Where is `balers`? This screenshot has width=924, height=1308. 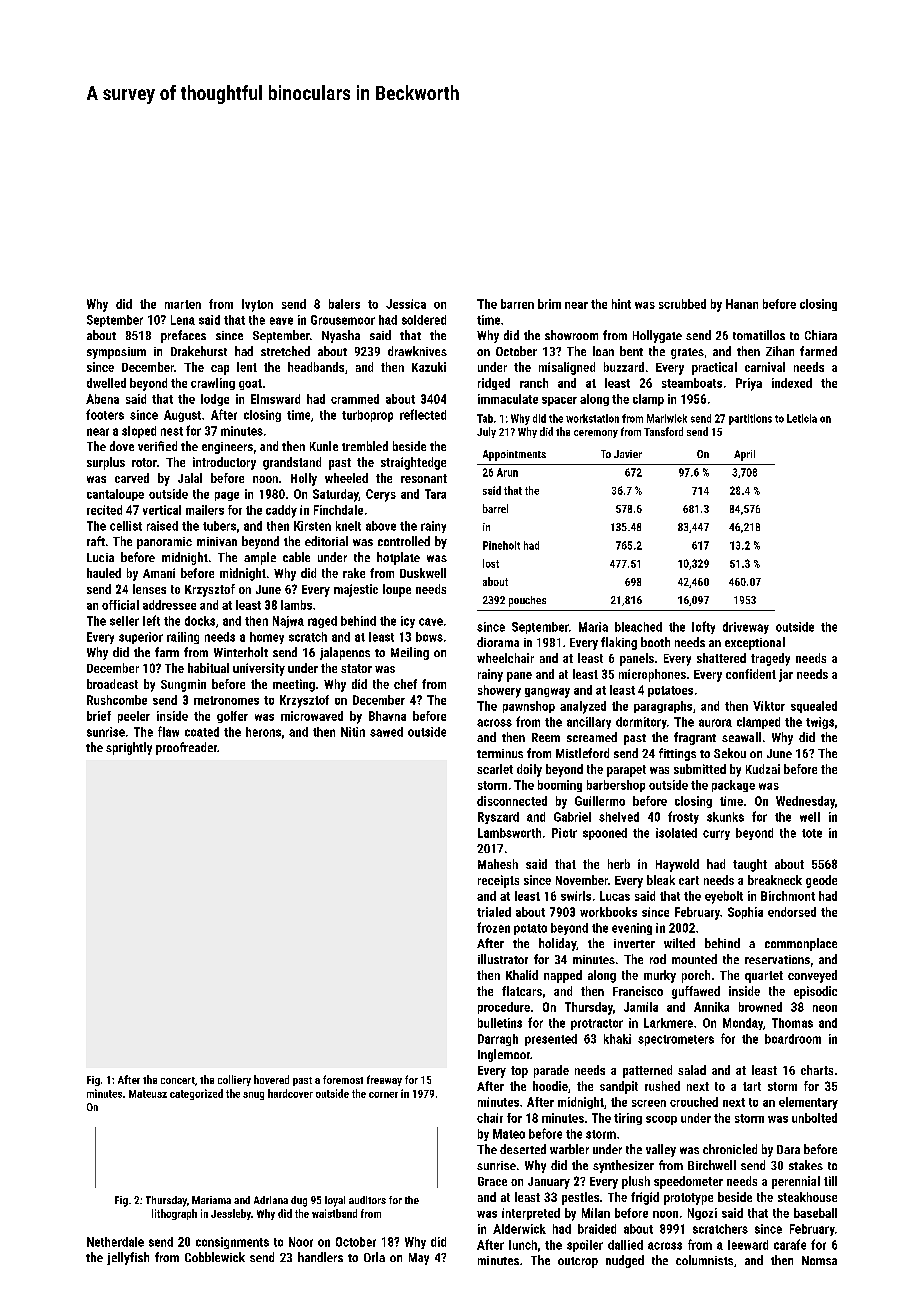
balers is located at coordinates (344, 304).
